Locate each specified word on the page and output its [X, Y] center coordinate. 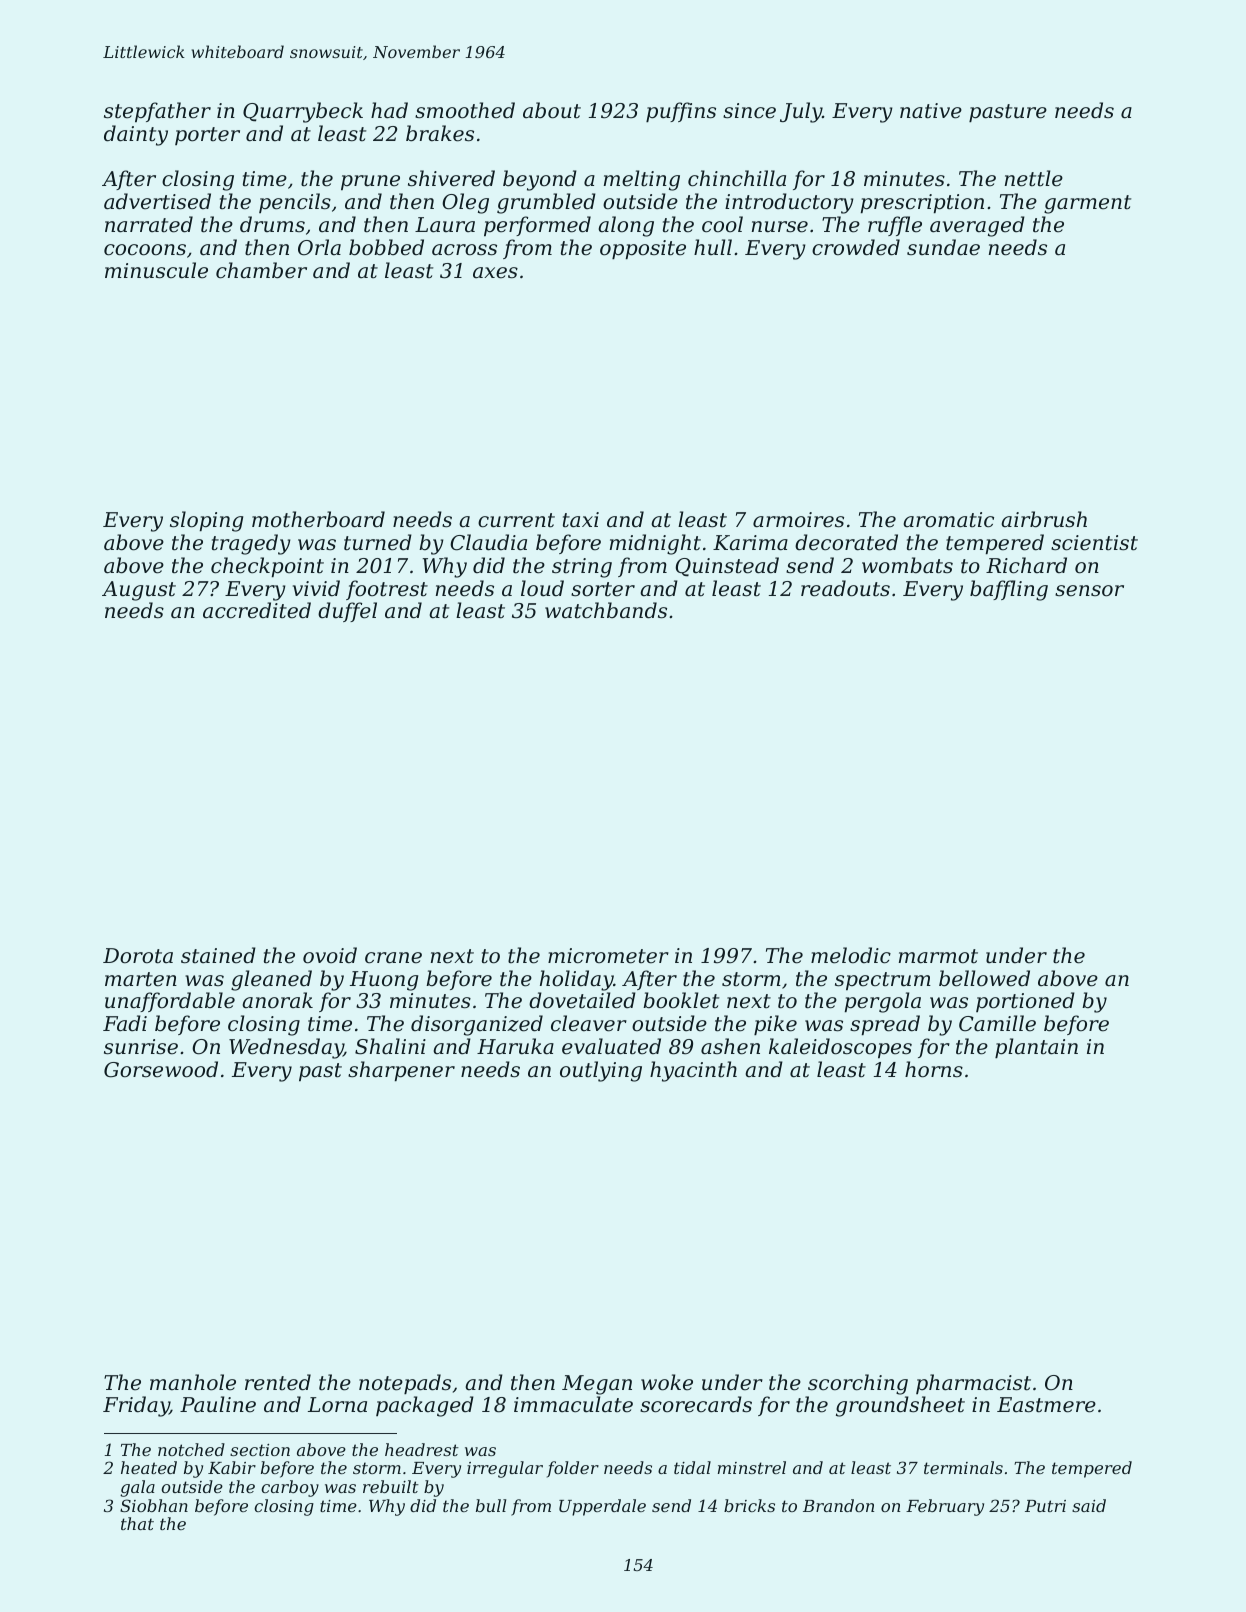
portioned [1025, 1002]
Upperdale [602, 1507]
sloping [206, 521]
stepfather [157, 112]
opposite [643, 249]
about [552, 110]
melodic [851, 955]
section [260, 1450]
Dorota [138, 956]
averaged [977, 226]
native [931, 111]
